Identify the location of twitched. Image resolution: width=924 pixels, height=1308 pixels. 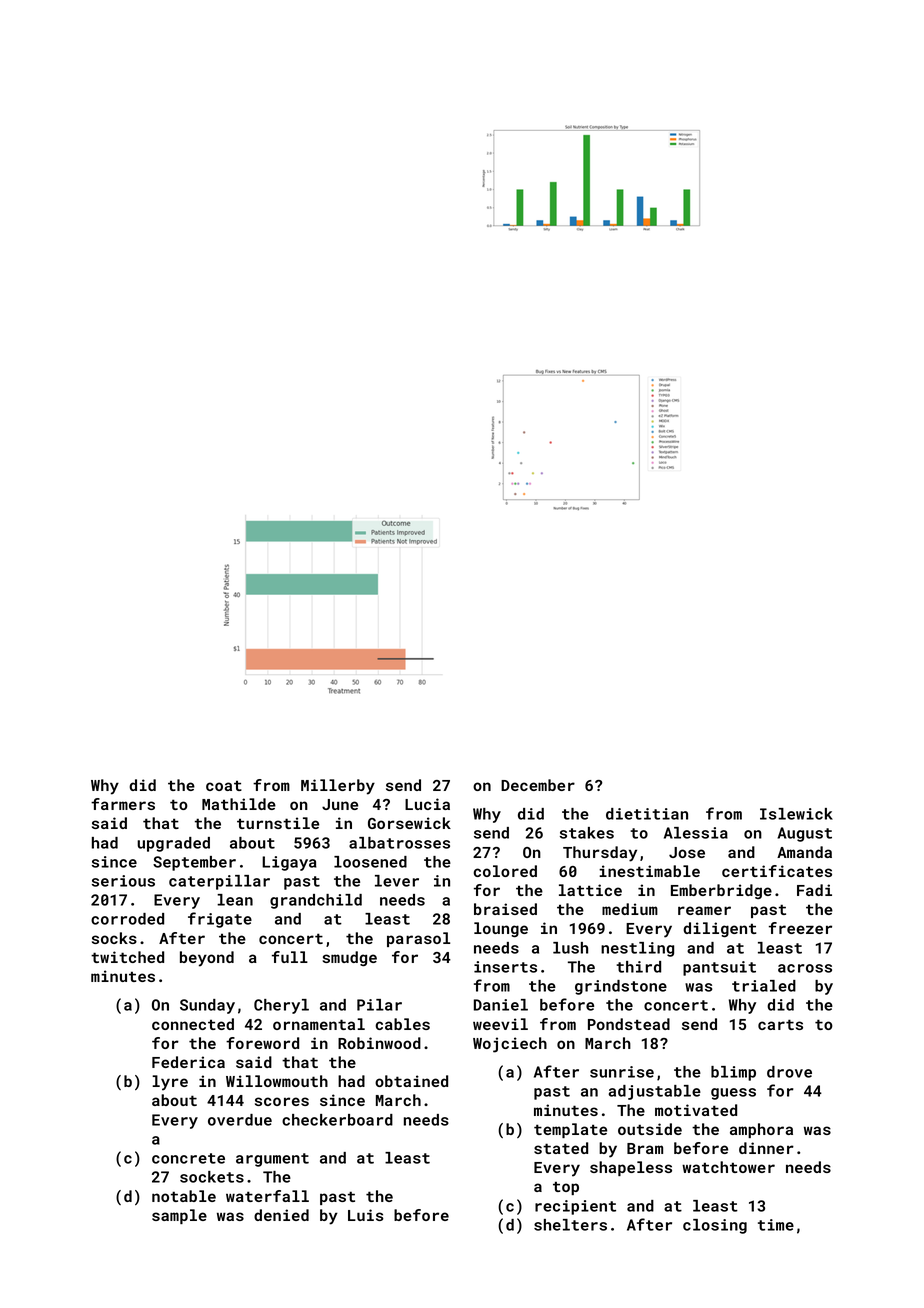
(127, 957).
